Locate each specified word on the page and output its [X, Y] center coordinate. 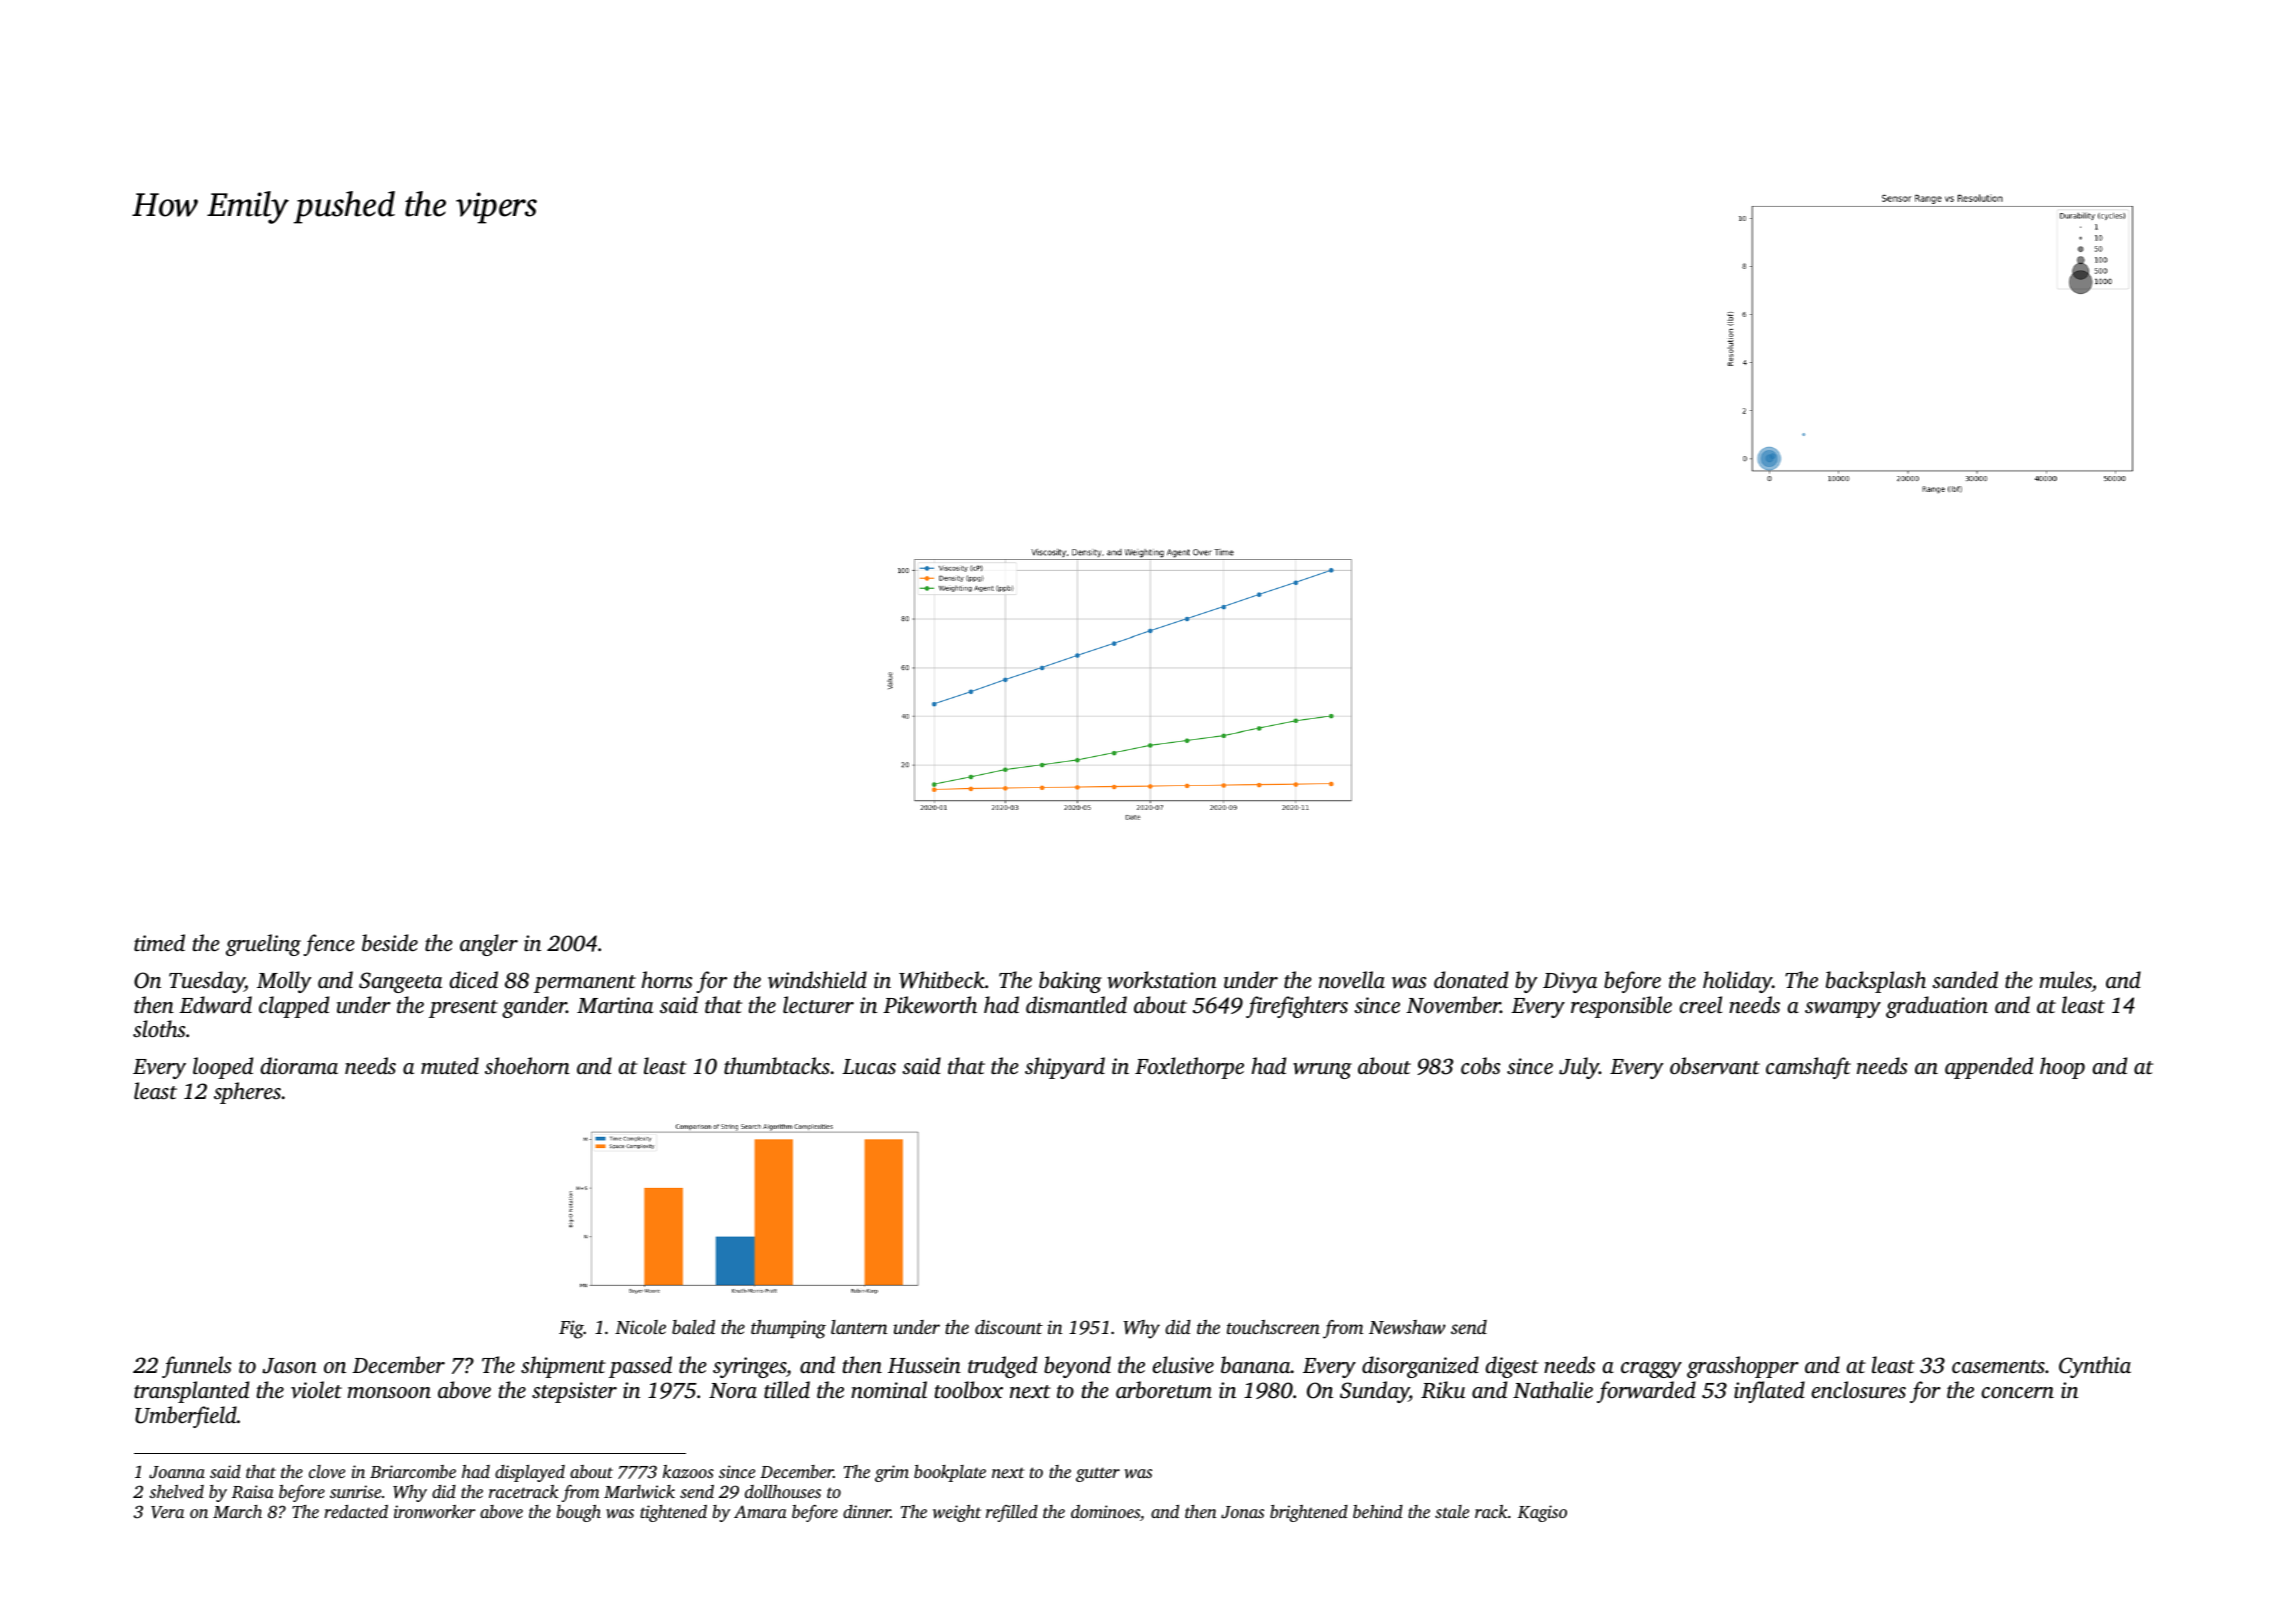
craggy [1651, 1370]
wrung [1322, 1071]
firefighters [1297, 1007]
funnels [197, 1367]
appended [1989, 1068]
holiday [1737, 982]
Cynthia [2095, 1367]
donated [1471, 979]
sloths [159, 1028]
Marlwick [639, 1491]
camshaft [1808, 1068]
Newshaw [1407, 1327]
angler [489, 945]
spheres [247, 1093]
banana [1256, 1364]
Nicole [640, 1327]
